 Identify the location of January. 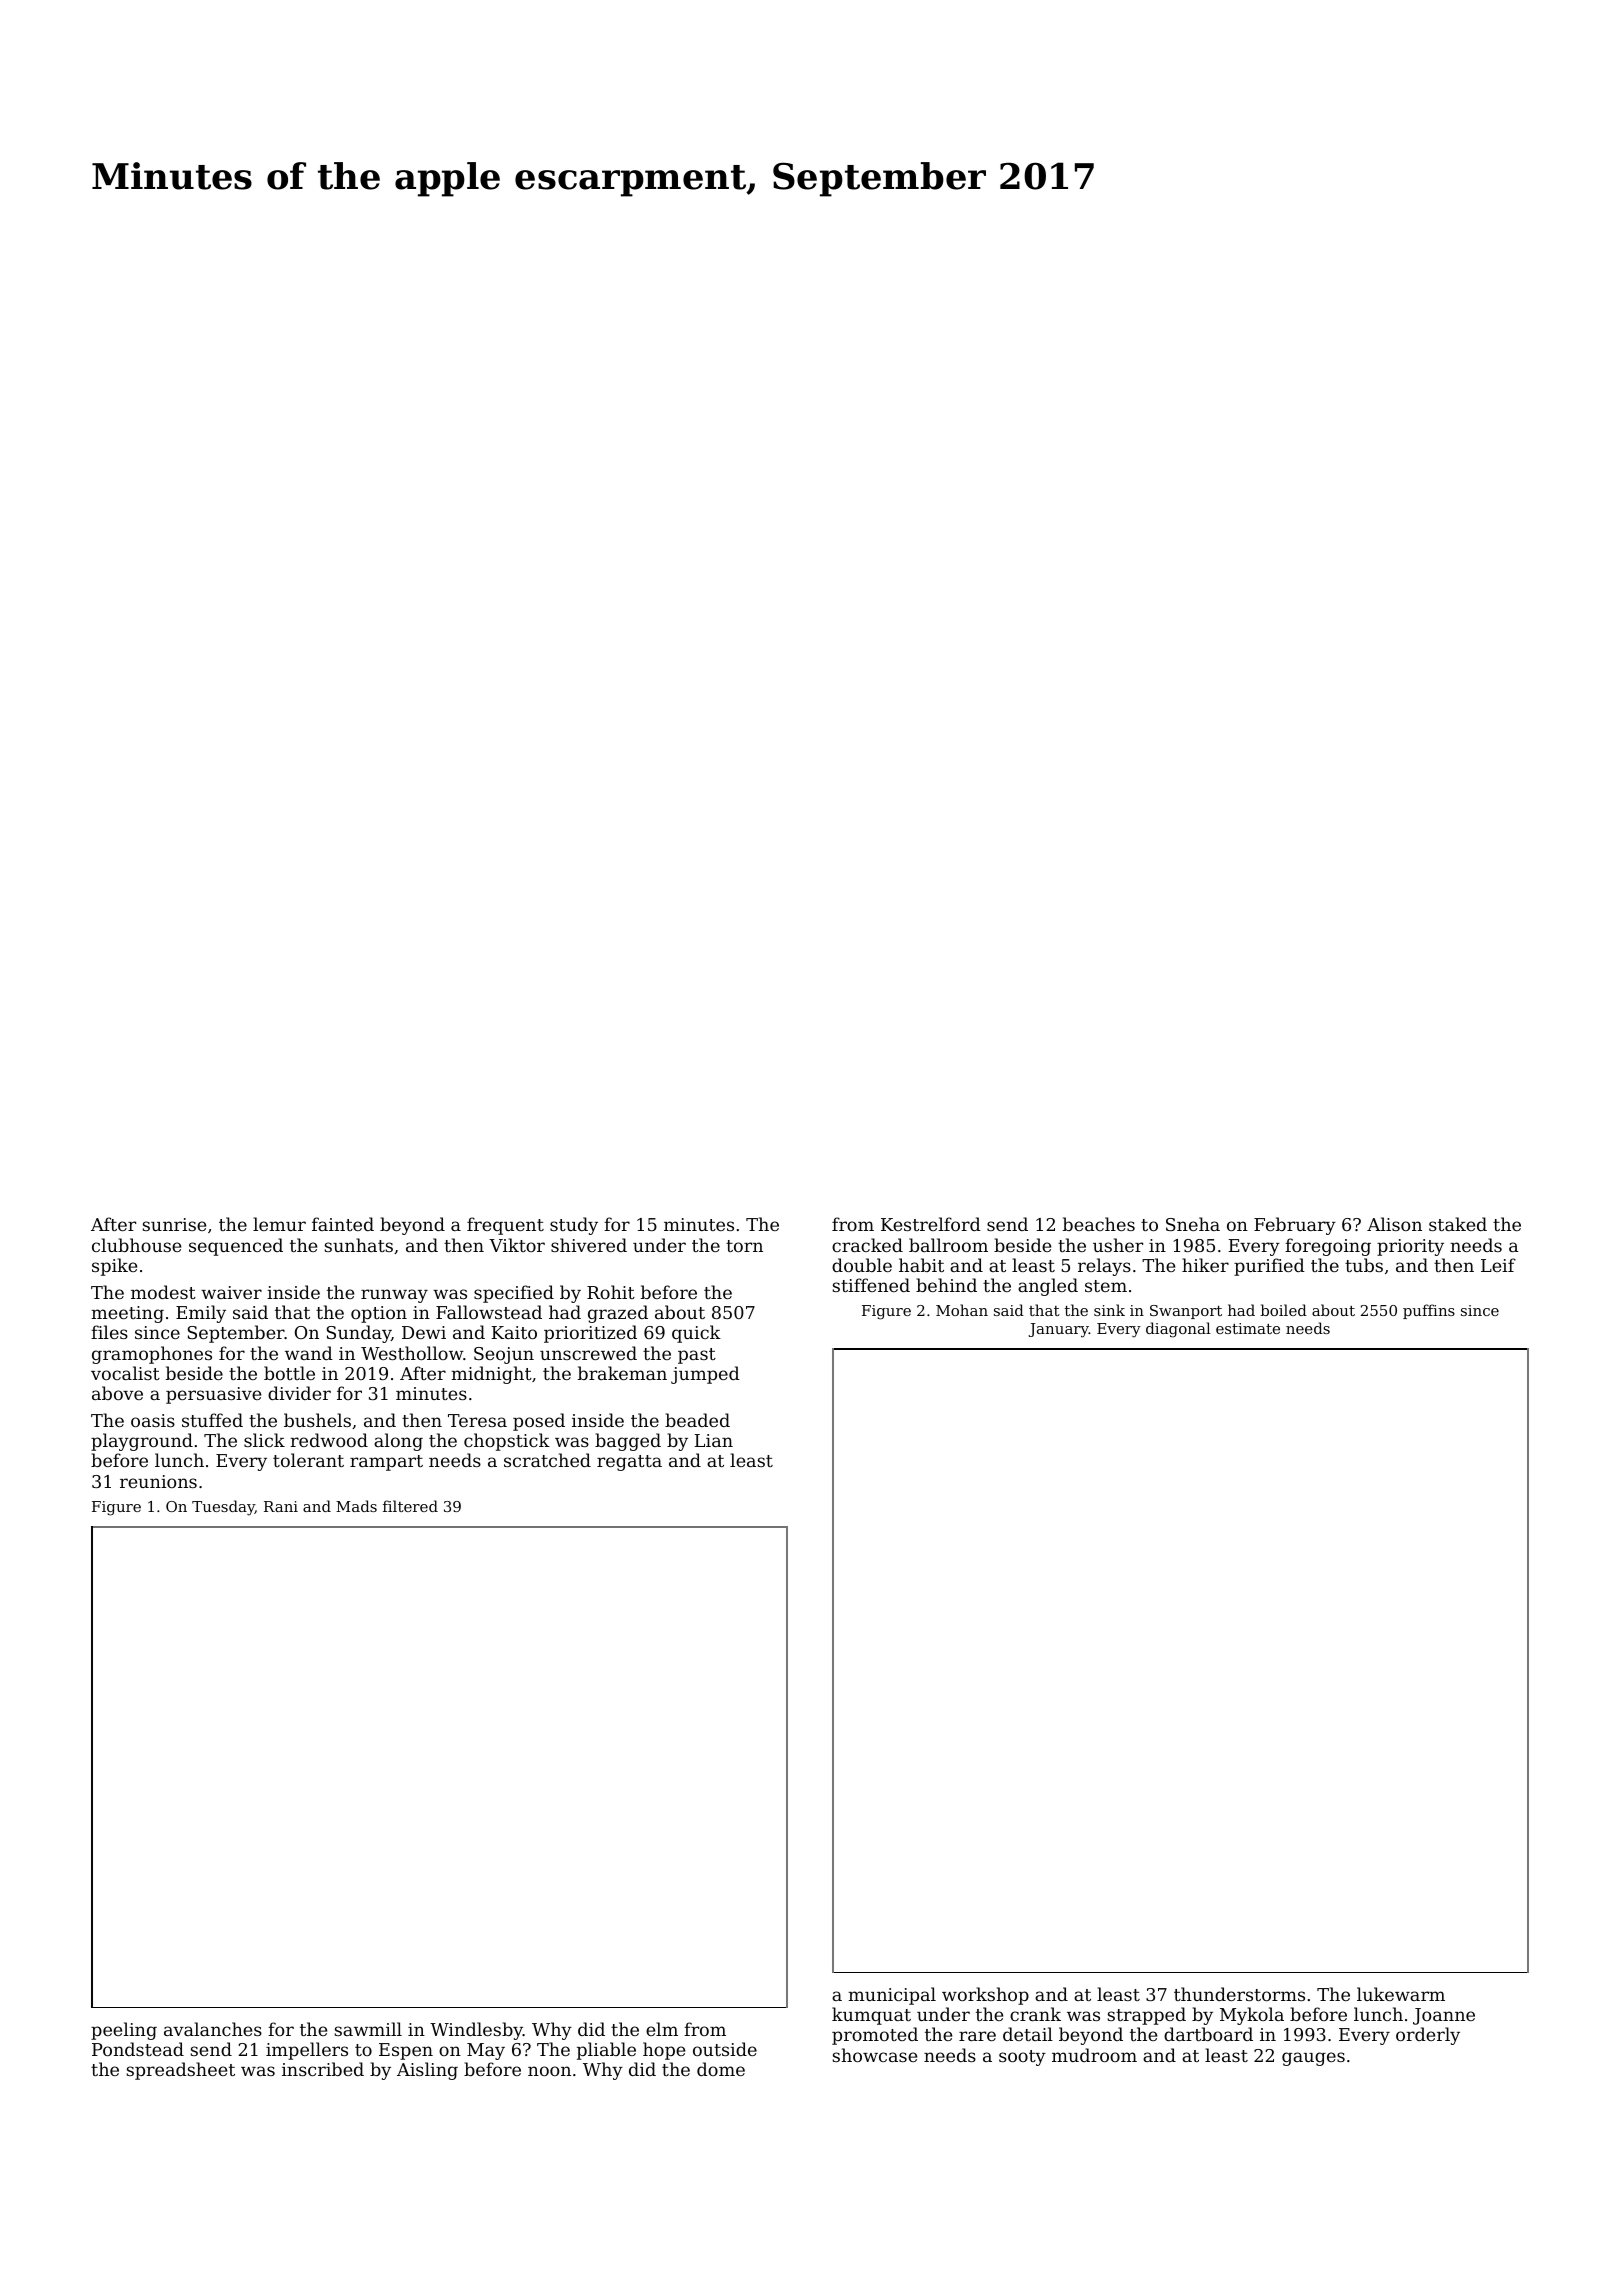
(1058, 1330).
